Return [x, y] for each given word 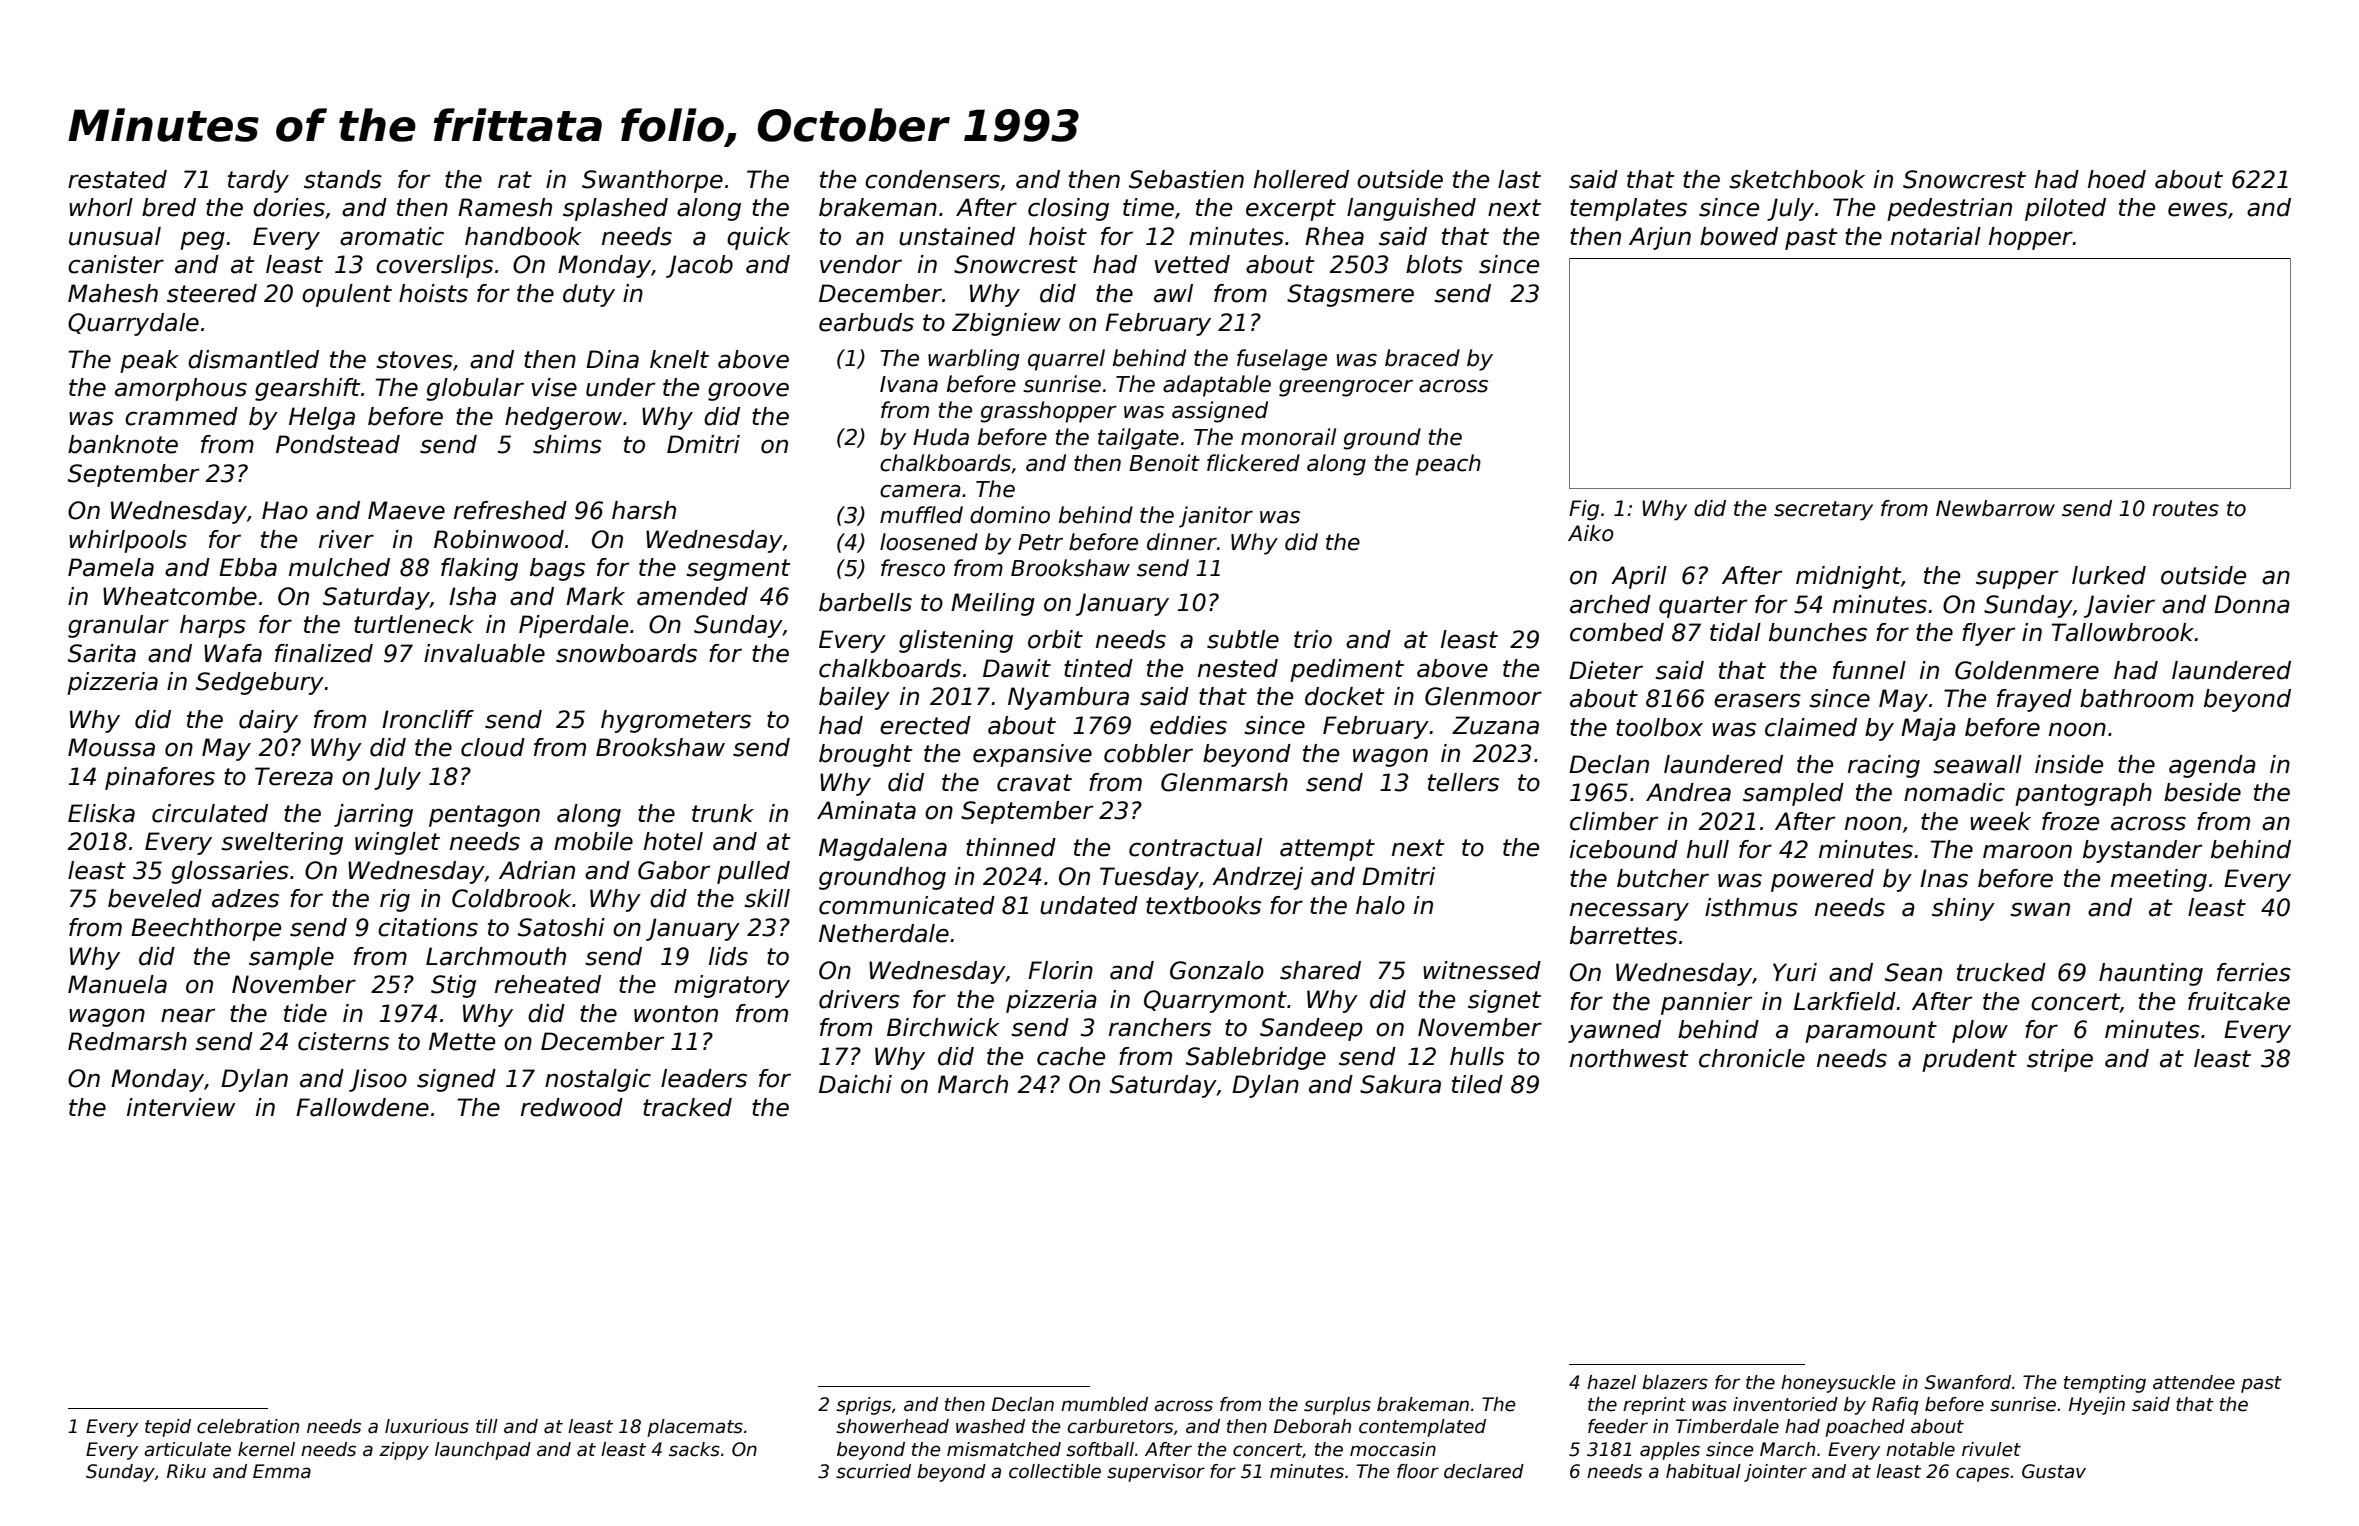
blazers [1675, 1382]
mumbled [1104, 1404]
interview [181, 1107]
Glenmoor [1483, 696]
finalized [324, 653]
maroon [2027, 851]
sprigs [863, 1406]
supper [2017, 579]
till [487, 1426]
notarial [1936, 236]
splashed [615, 209]
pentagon [484, 816]
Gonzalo [1217, 970]
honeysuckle [1838, 1384]
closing [1068, 209]
